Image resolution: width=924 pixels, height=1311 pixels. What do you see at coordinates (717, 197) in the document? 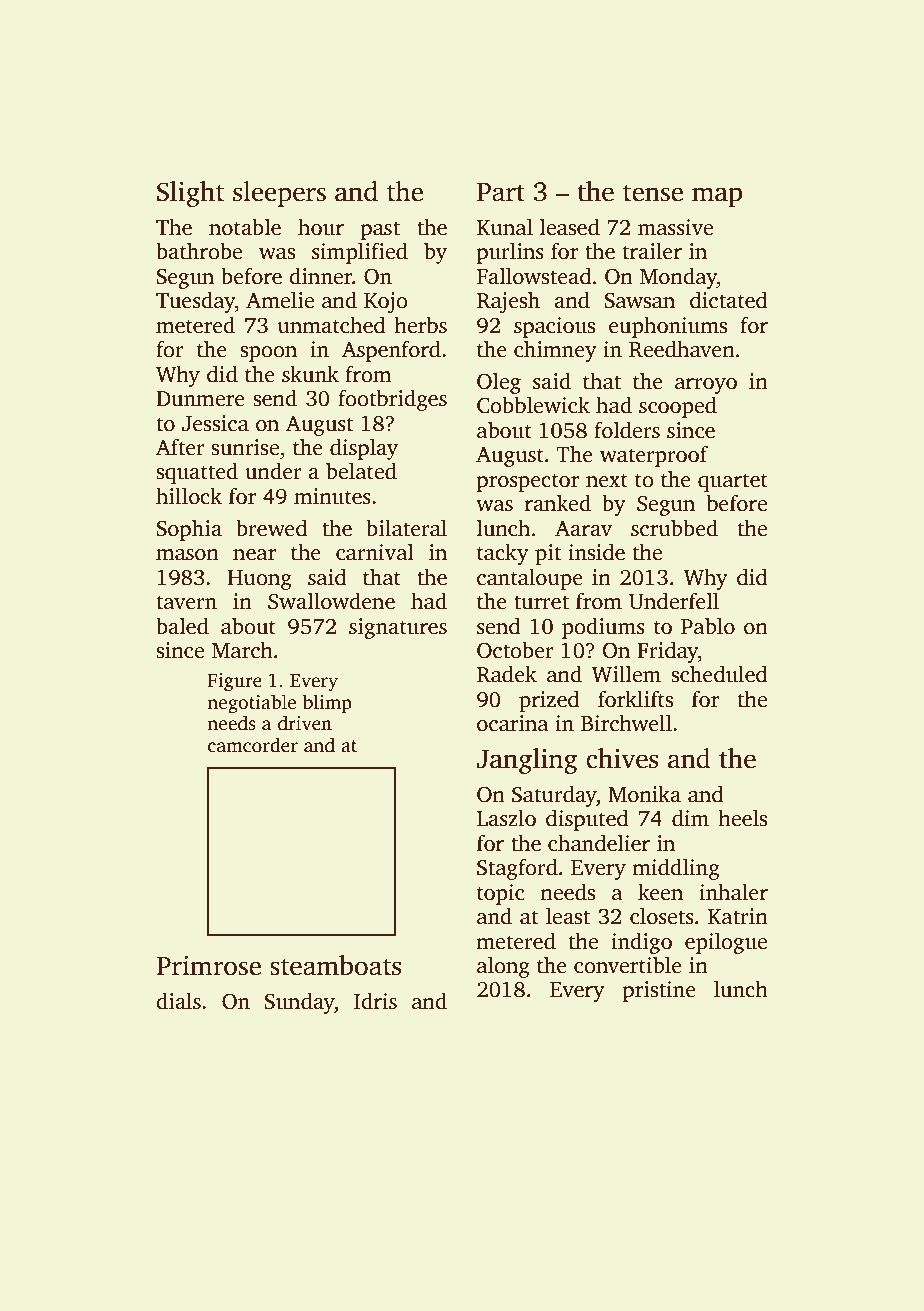
I see `map` at bounding box center [717, 197].
